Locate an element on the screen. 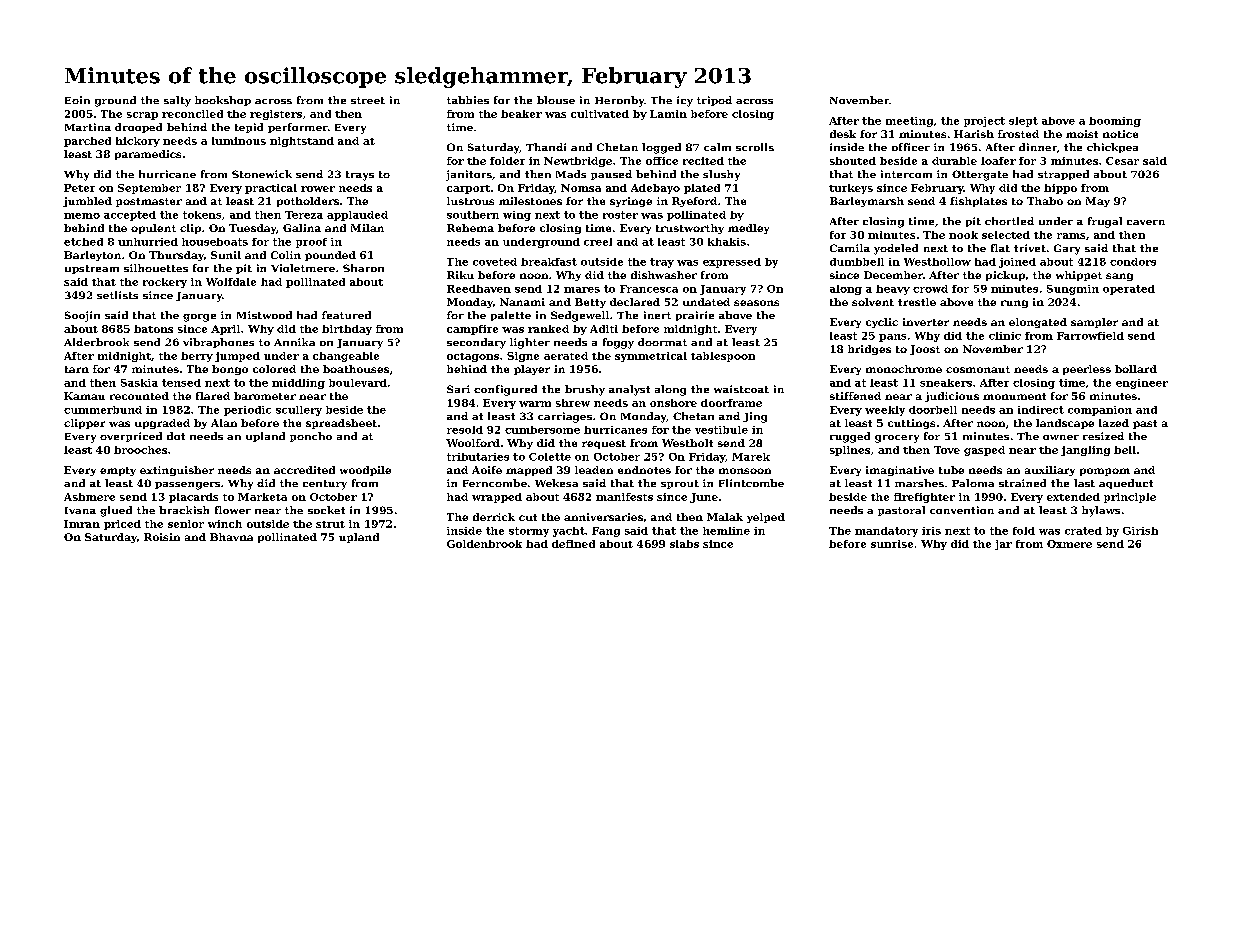  slept is located at coordinates (1023, 122).
